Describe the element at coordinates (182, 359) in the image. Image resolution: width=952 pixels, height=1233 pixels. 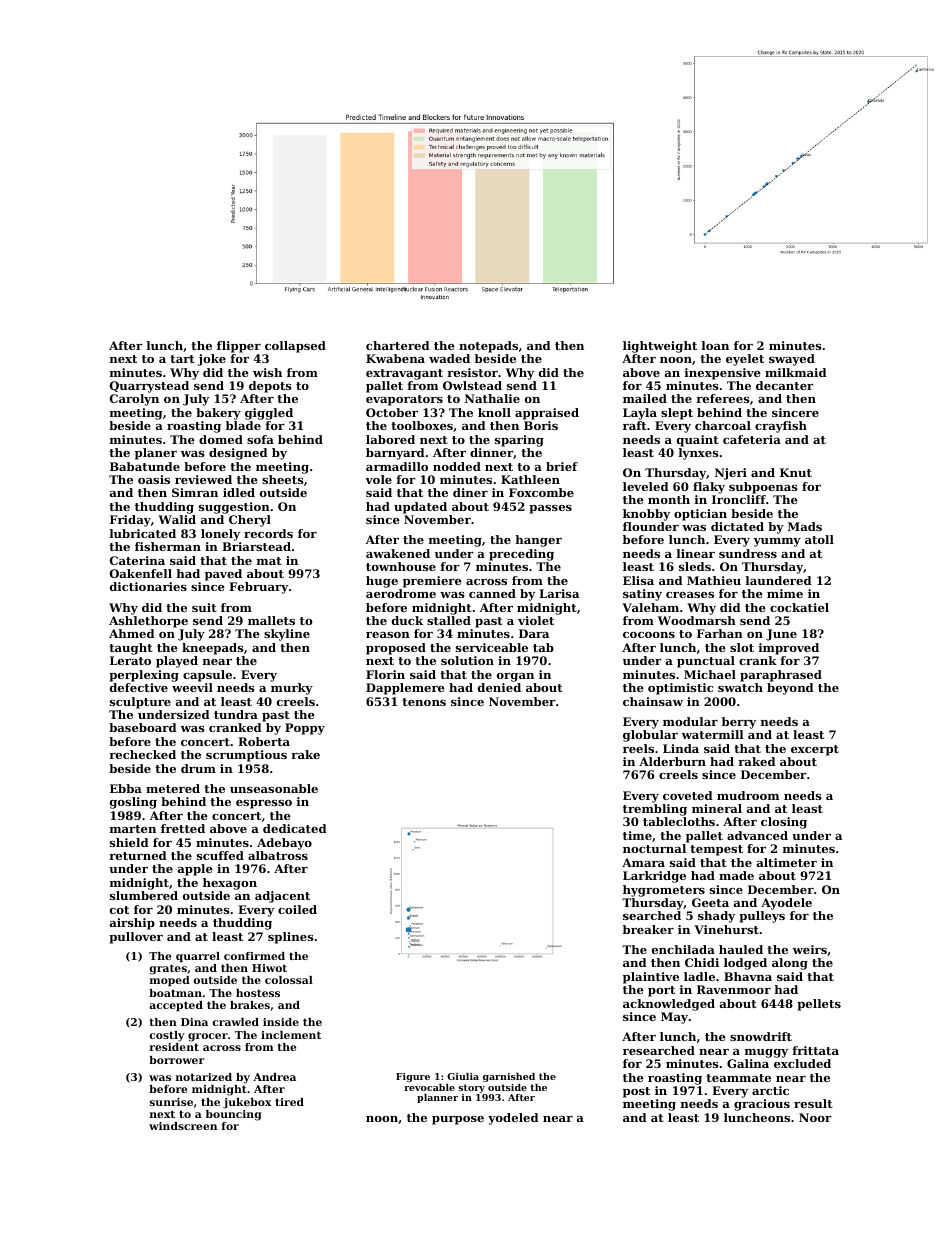
I see `tart` at that location.
